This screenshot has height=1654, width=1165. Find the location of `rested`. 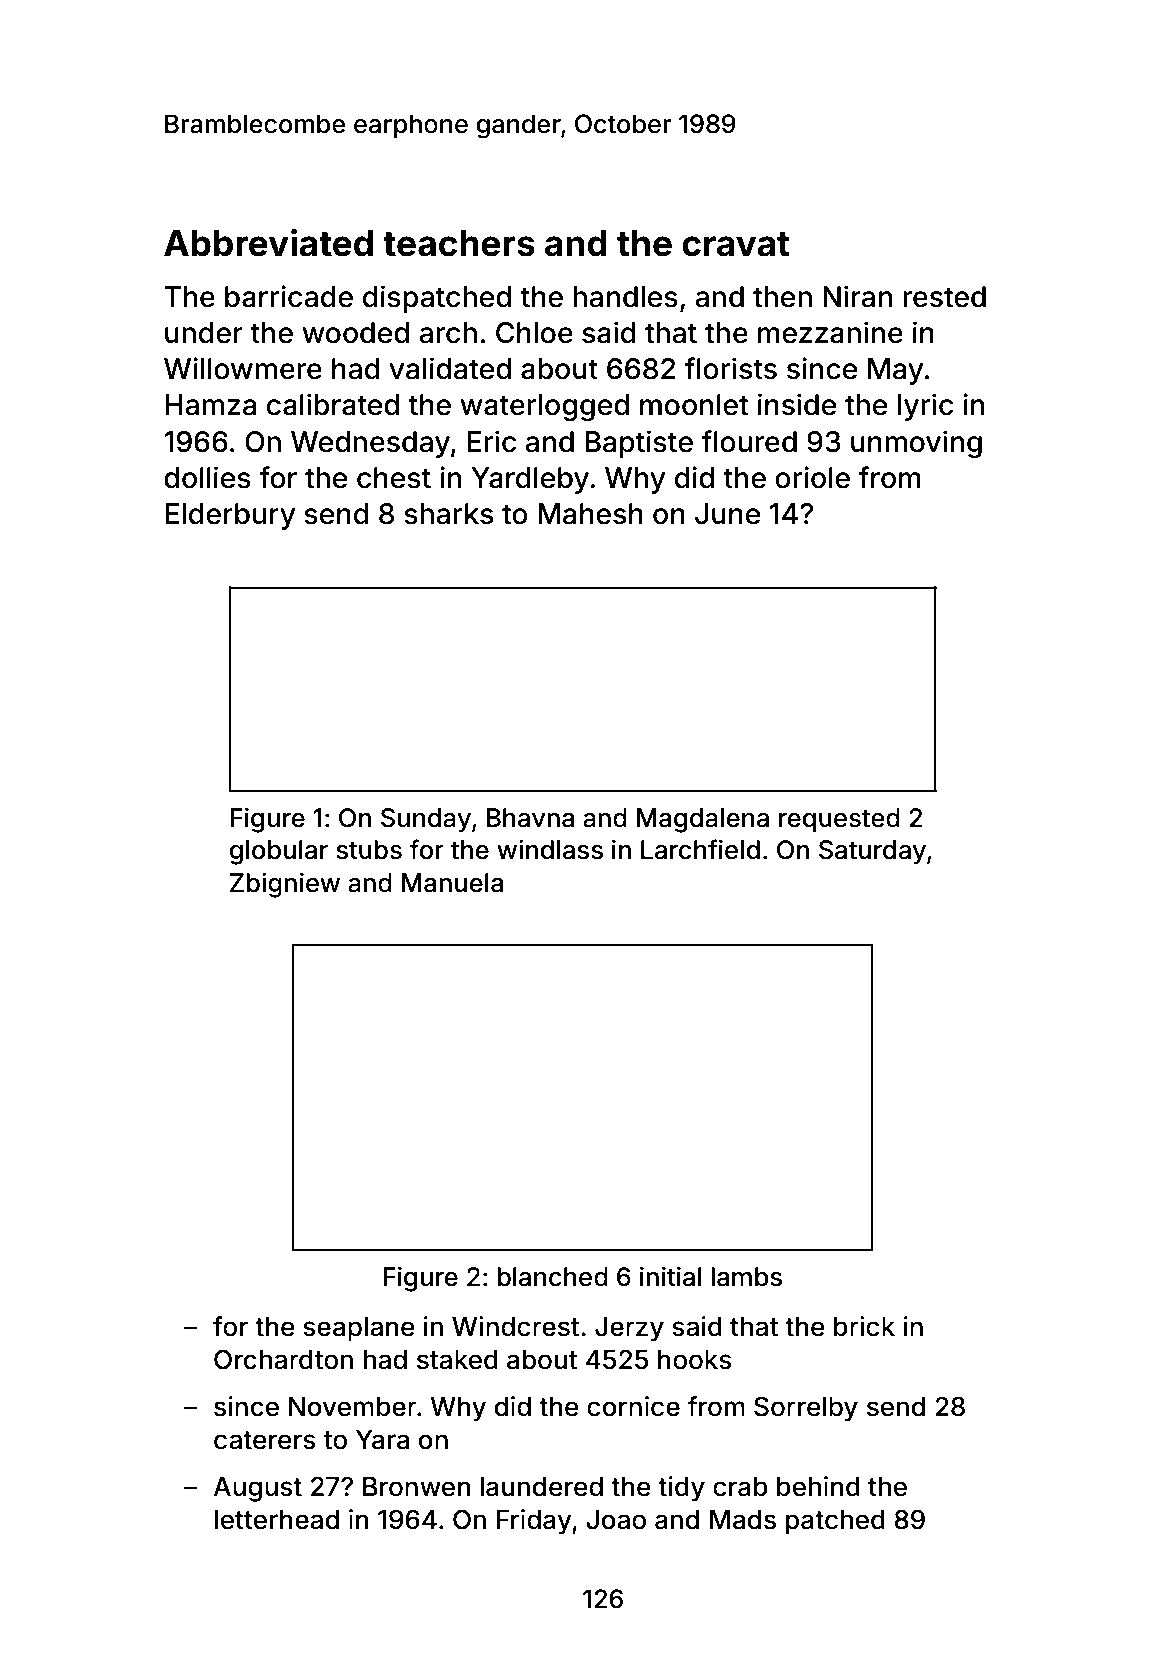

rested is located at coordinates (944, 297).
